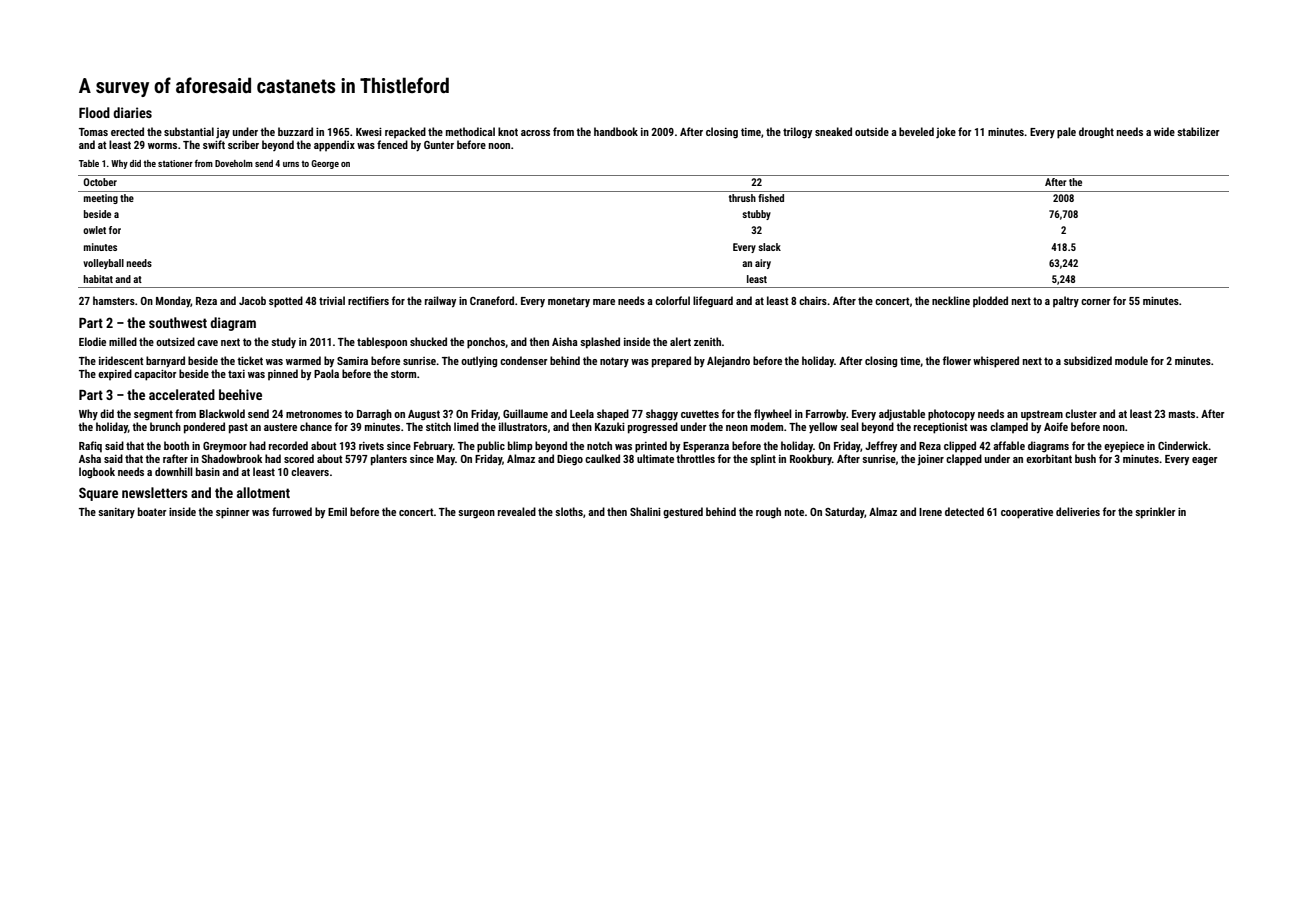  What do you see at coordinates (132, 112) in the screenshot?
I see `diaries` at bounding box center [132, 112].
